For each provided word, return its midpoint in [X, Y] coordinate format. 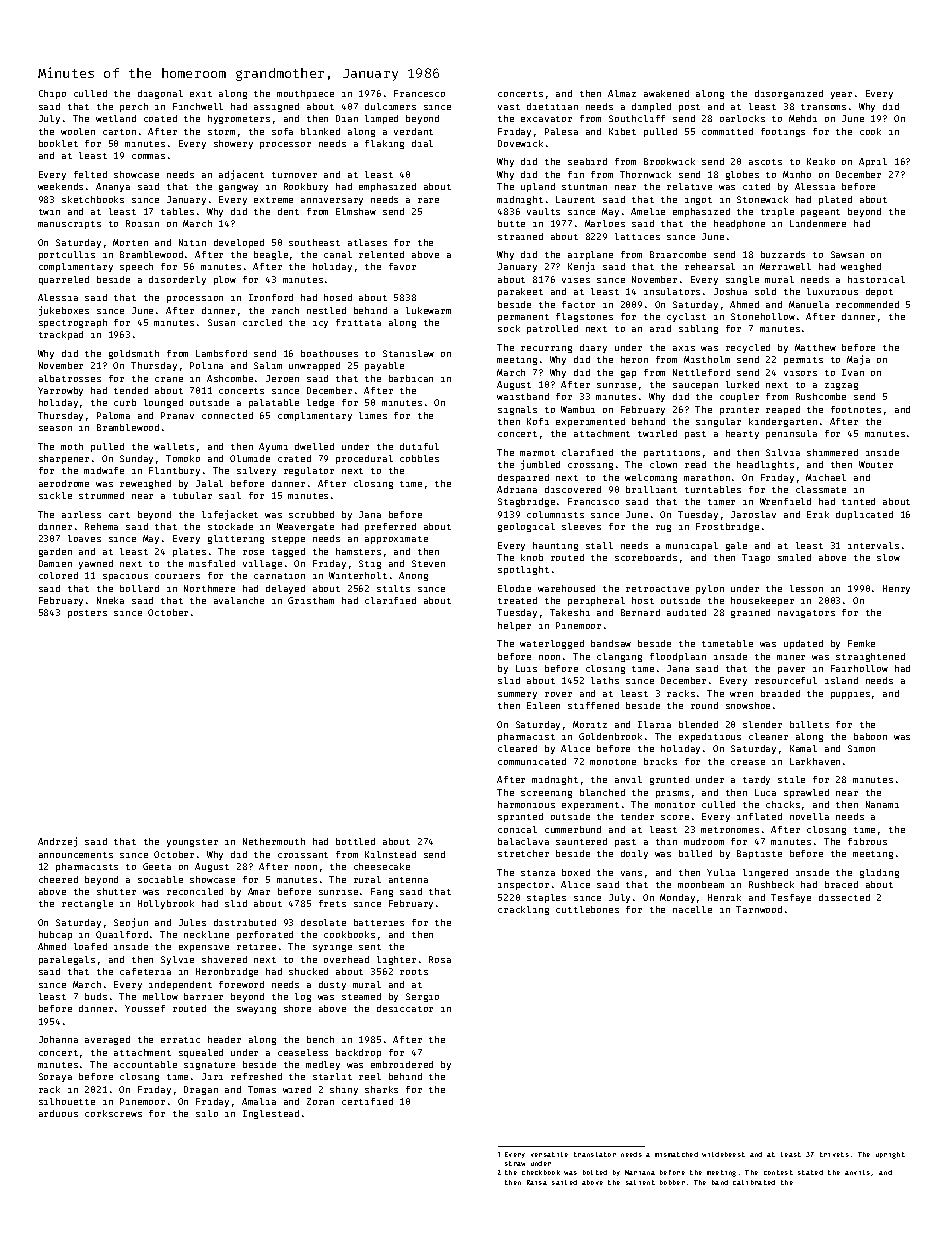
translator [595, 1154]
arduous [58, 1113]
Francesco [419, 93]
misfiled [212, 563]
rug [663, 528]
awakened [666, 93]
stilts [393, 588]
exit [201, 94]
